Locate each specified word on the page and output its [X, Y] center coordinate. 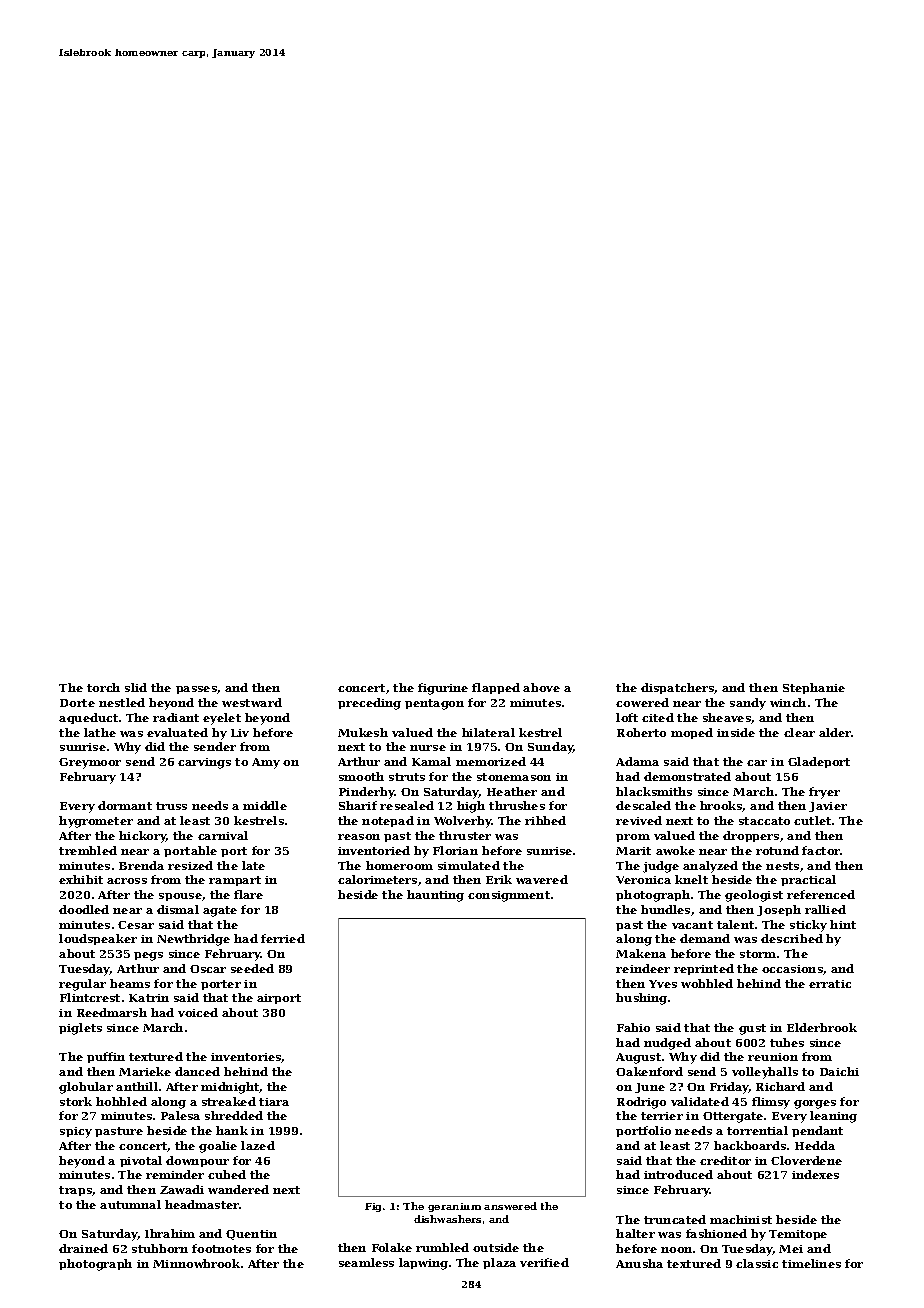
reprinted [704, 969]
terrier [662, 1116]
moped [692, 733]
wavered [542, 879]
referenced [821, 894]
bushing [641, 999]
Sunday [551, 748]
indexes [815, 1174]
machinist [741, 1219]
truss [171, 806]
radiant [176, 717]
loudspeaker [98, 939]
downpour [197, 1161]
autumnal [130, 1204]
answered [510, 1206]
